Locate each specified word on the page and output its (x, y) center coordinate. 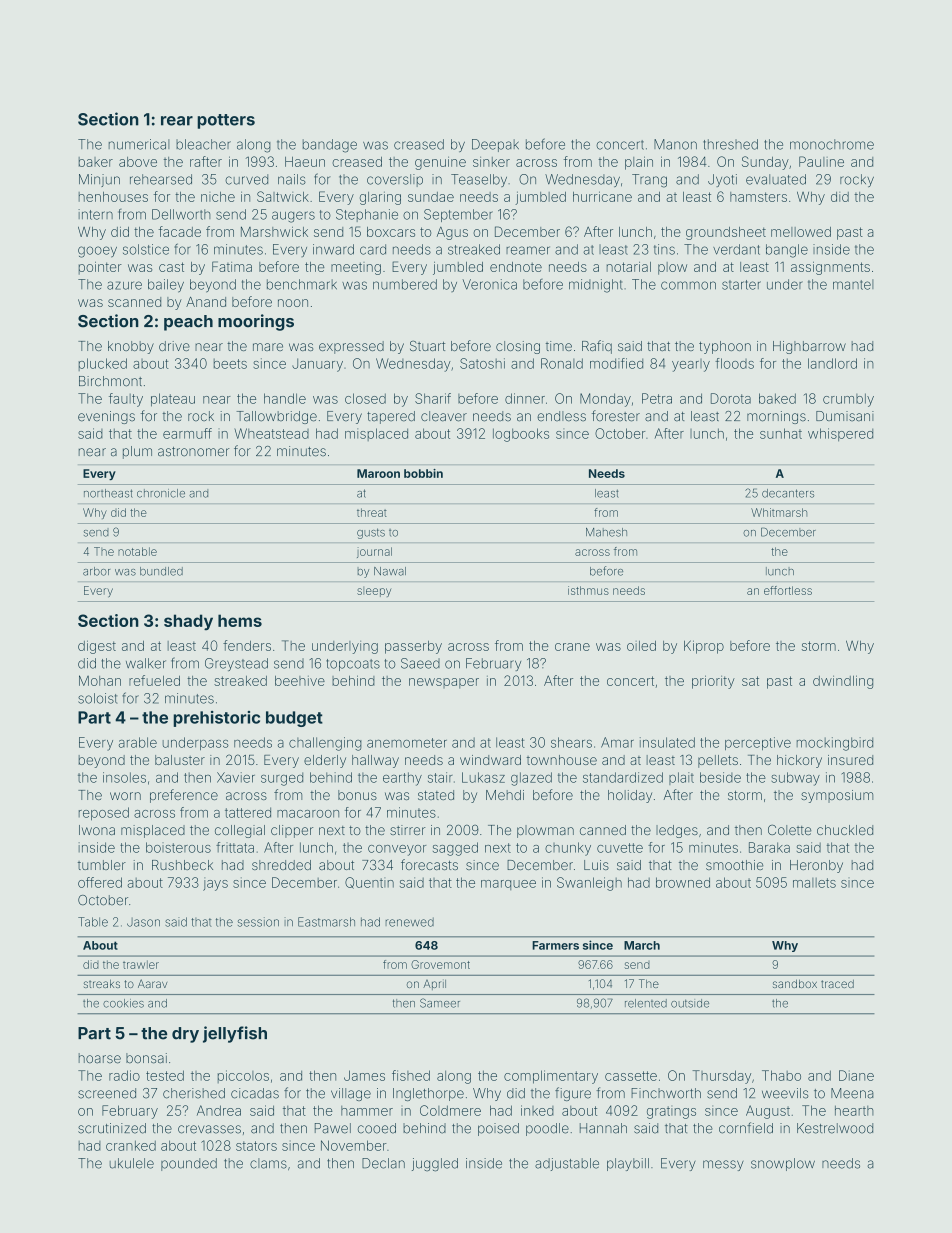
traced (837, 984)
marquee (508, 885)
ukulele (132, 1163)
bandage (330, 146)
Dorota (731, 398)
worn (125, 796)
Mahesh (606, 532)
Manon (675, 144)
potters (226, 121)
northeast (108, 493)
